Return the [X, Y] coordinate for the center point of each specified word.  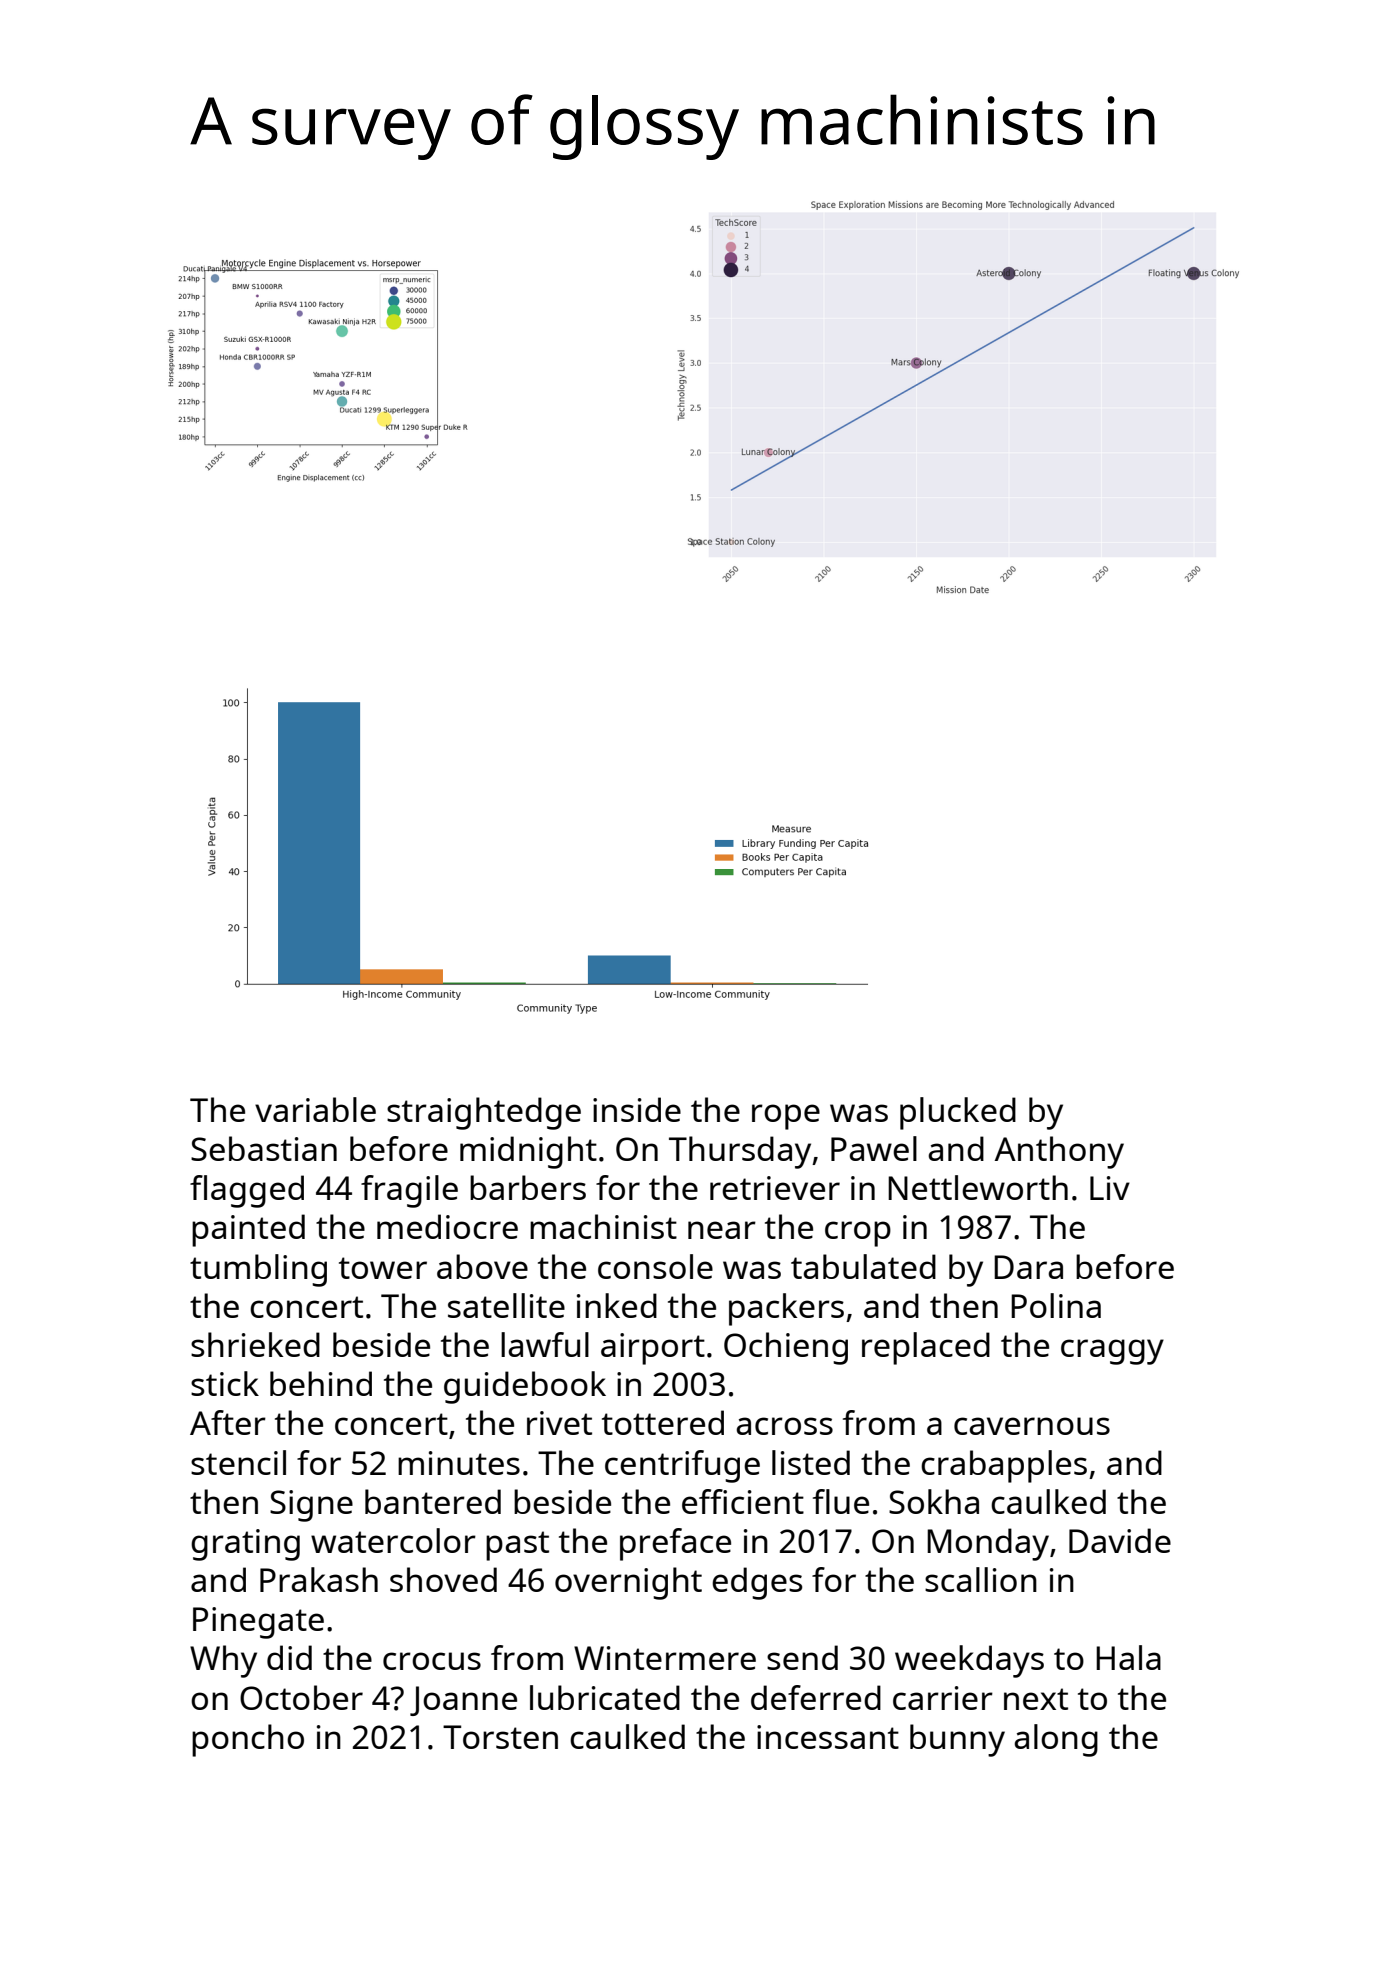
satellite [506, 1305]
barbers [528, 1187]
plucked [958, 1113]
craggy [1112, 1352]
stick [225, 1383]
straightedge [484, 1113]
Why [223, 1661]
